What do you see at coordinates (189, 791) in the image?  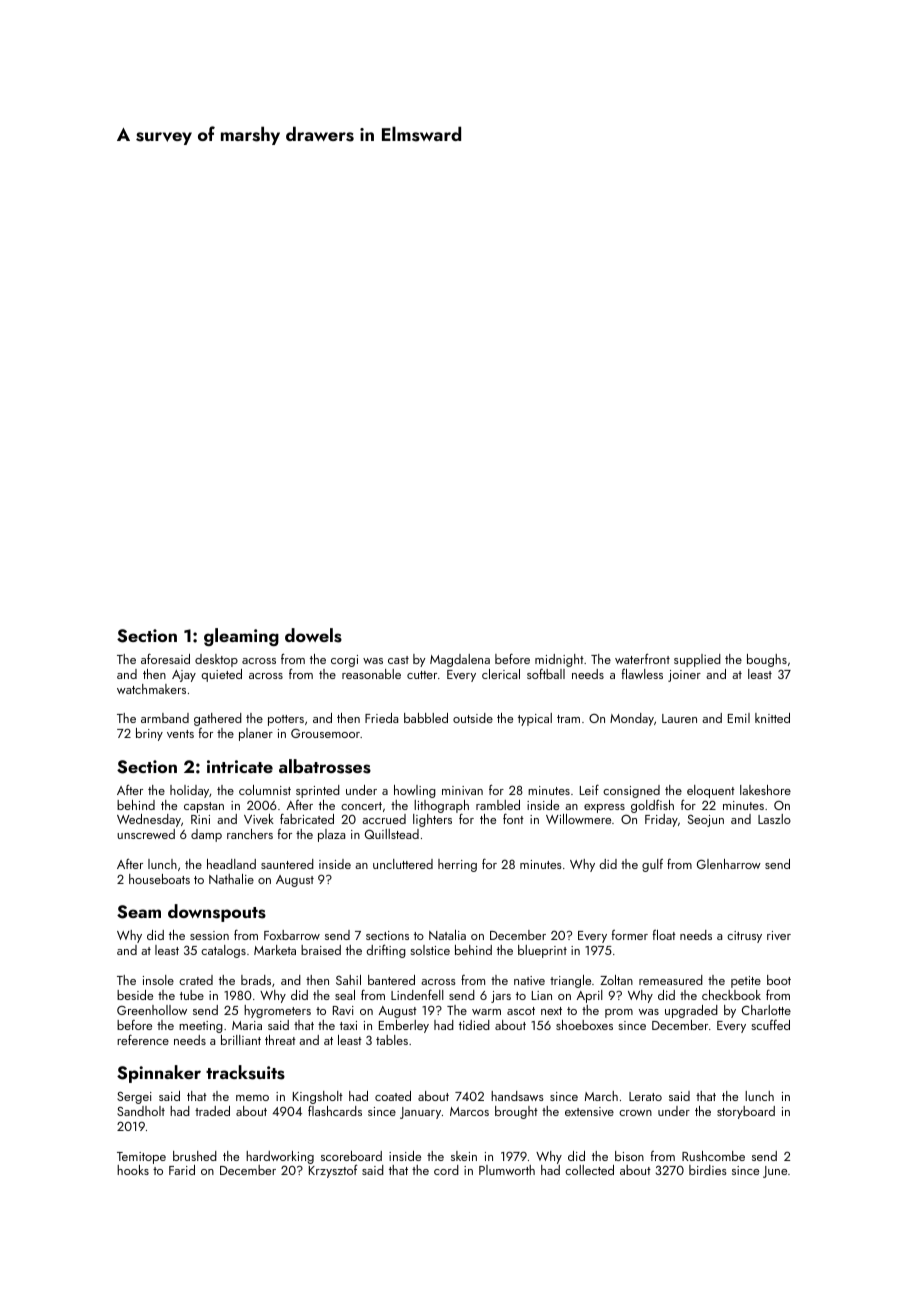 I see `holiday` at bounding box center [189, 791].
